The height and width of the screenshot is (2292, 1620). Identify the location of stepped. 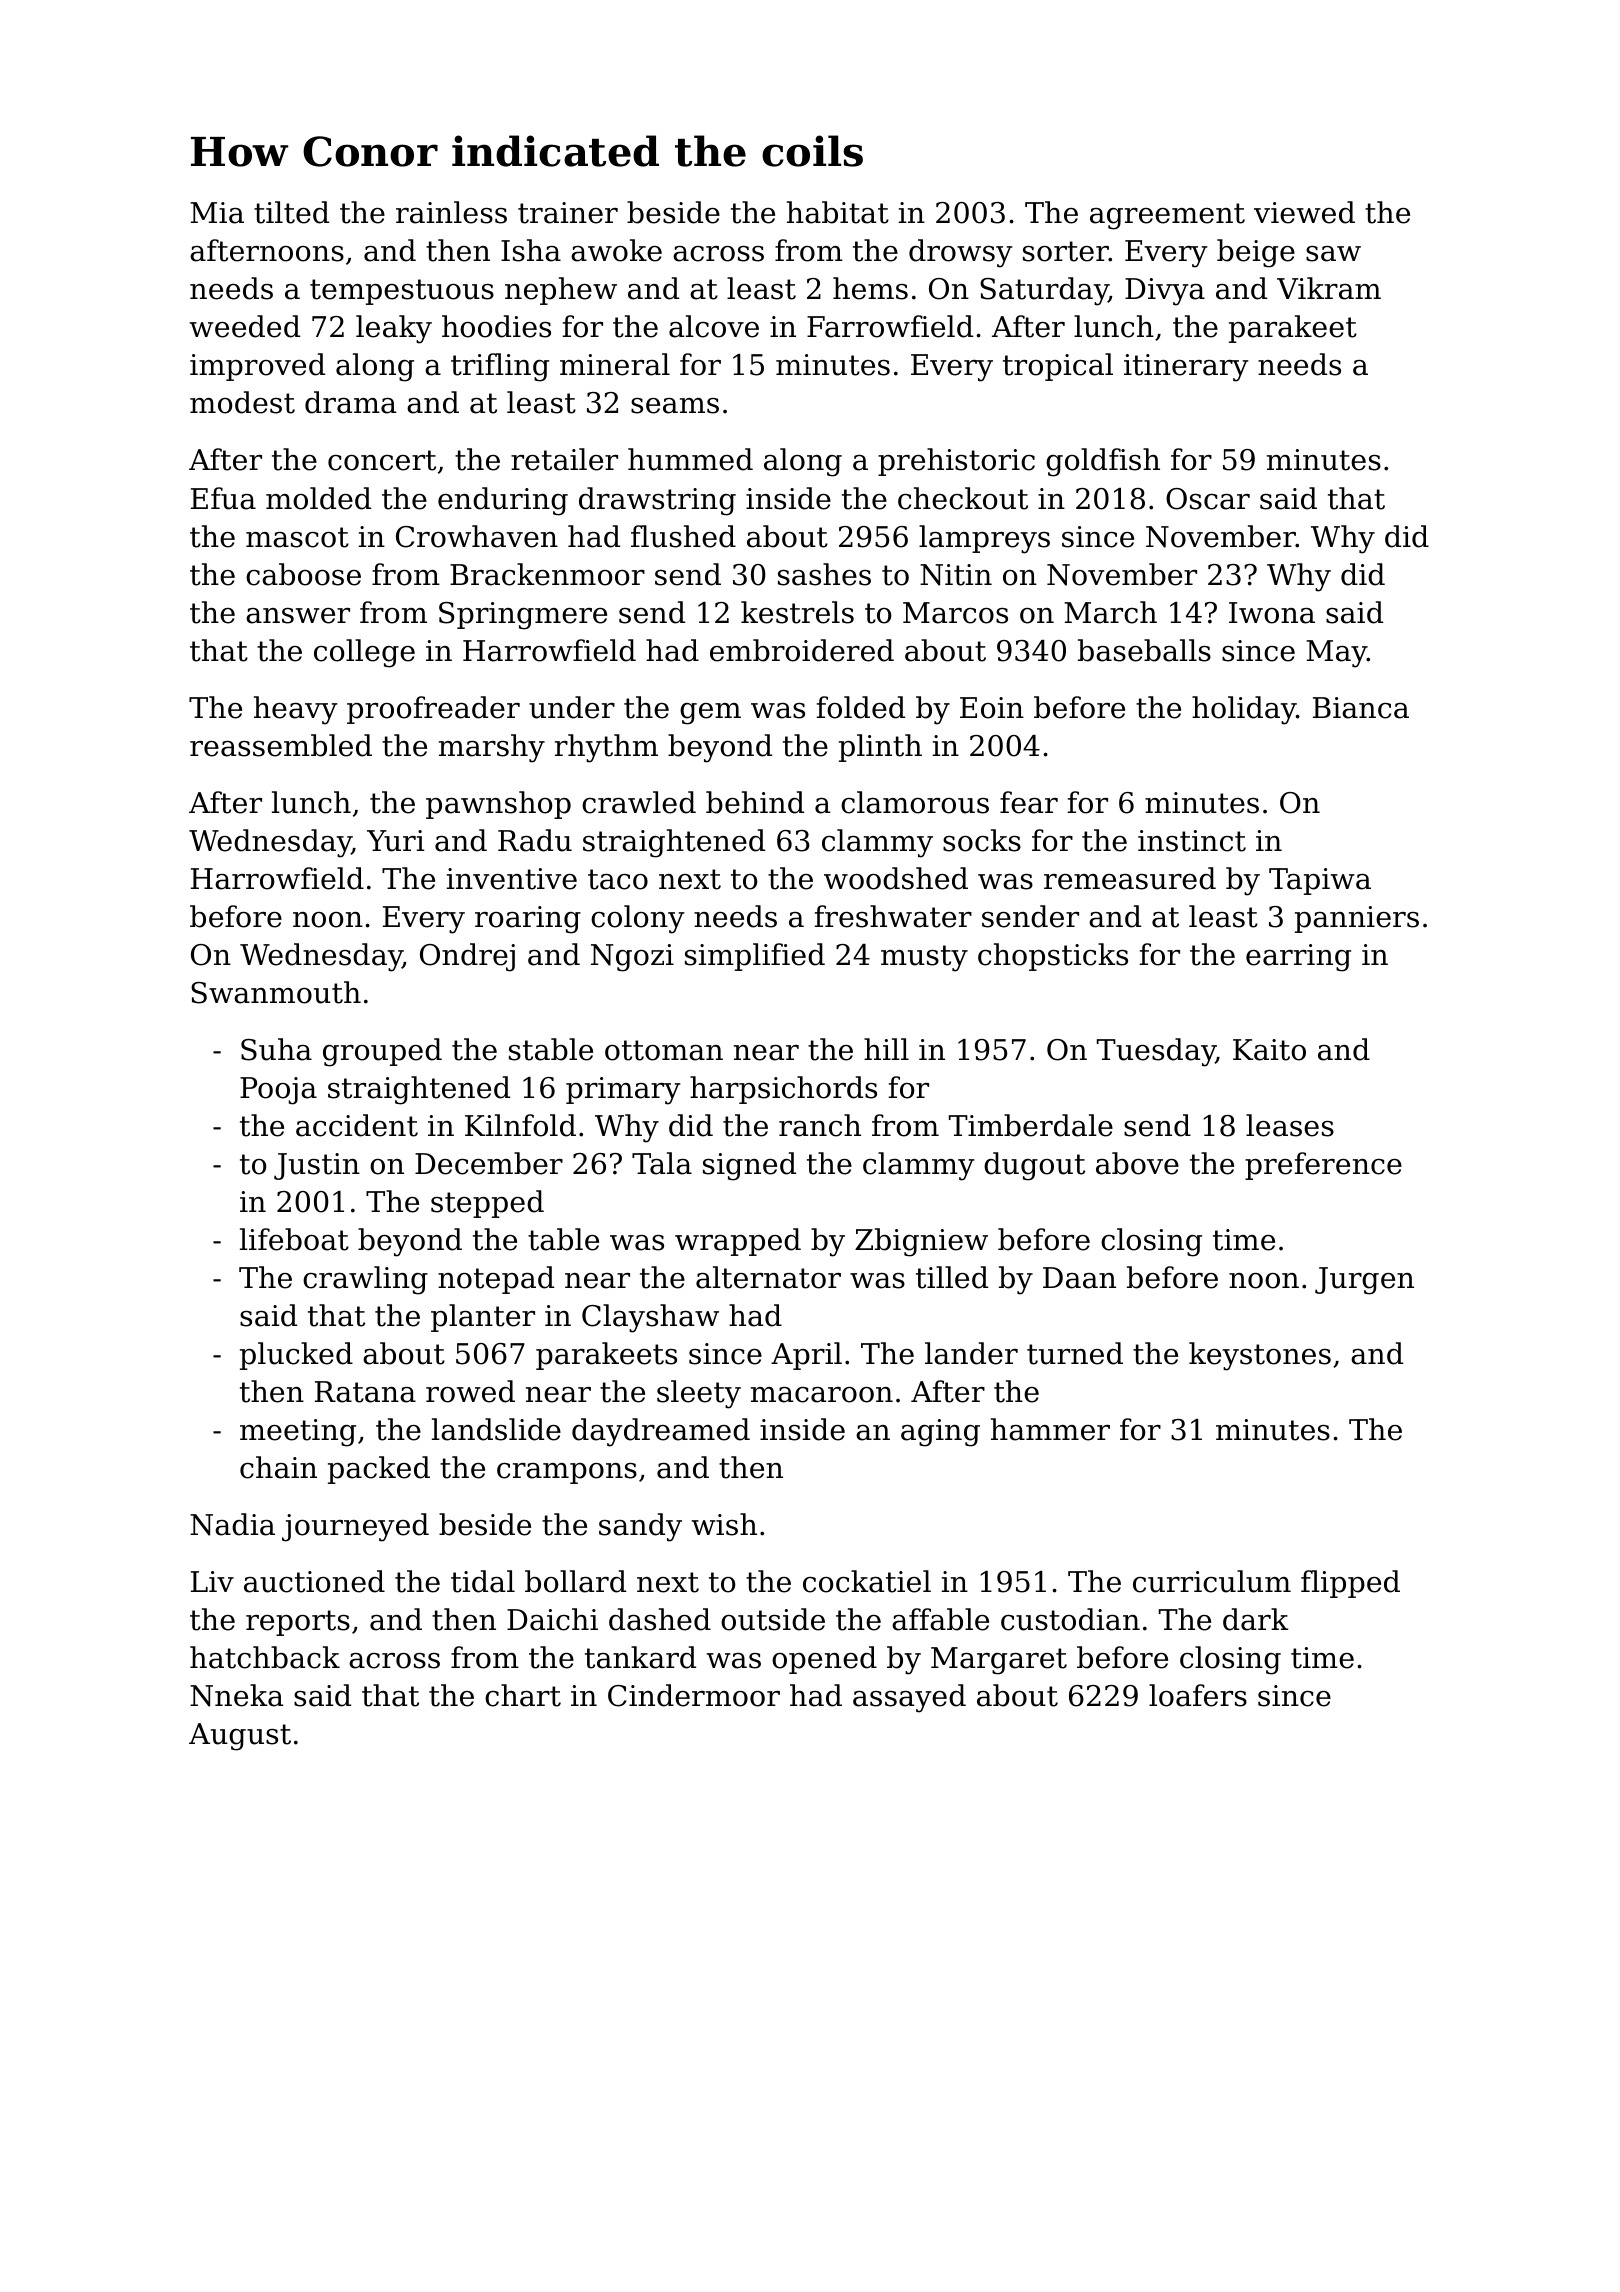
(487, 1204).
